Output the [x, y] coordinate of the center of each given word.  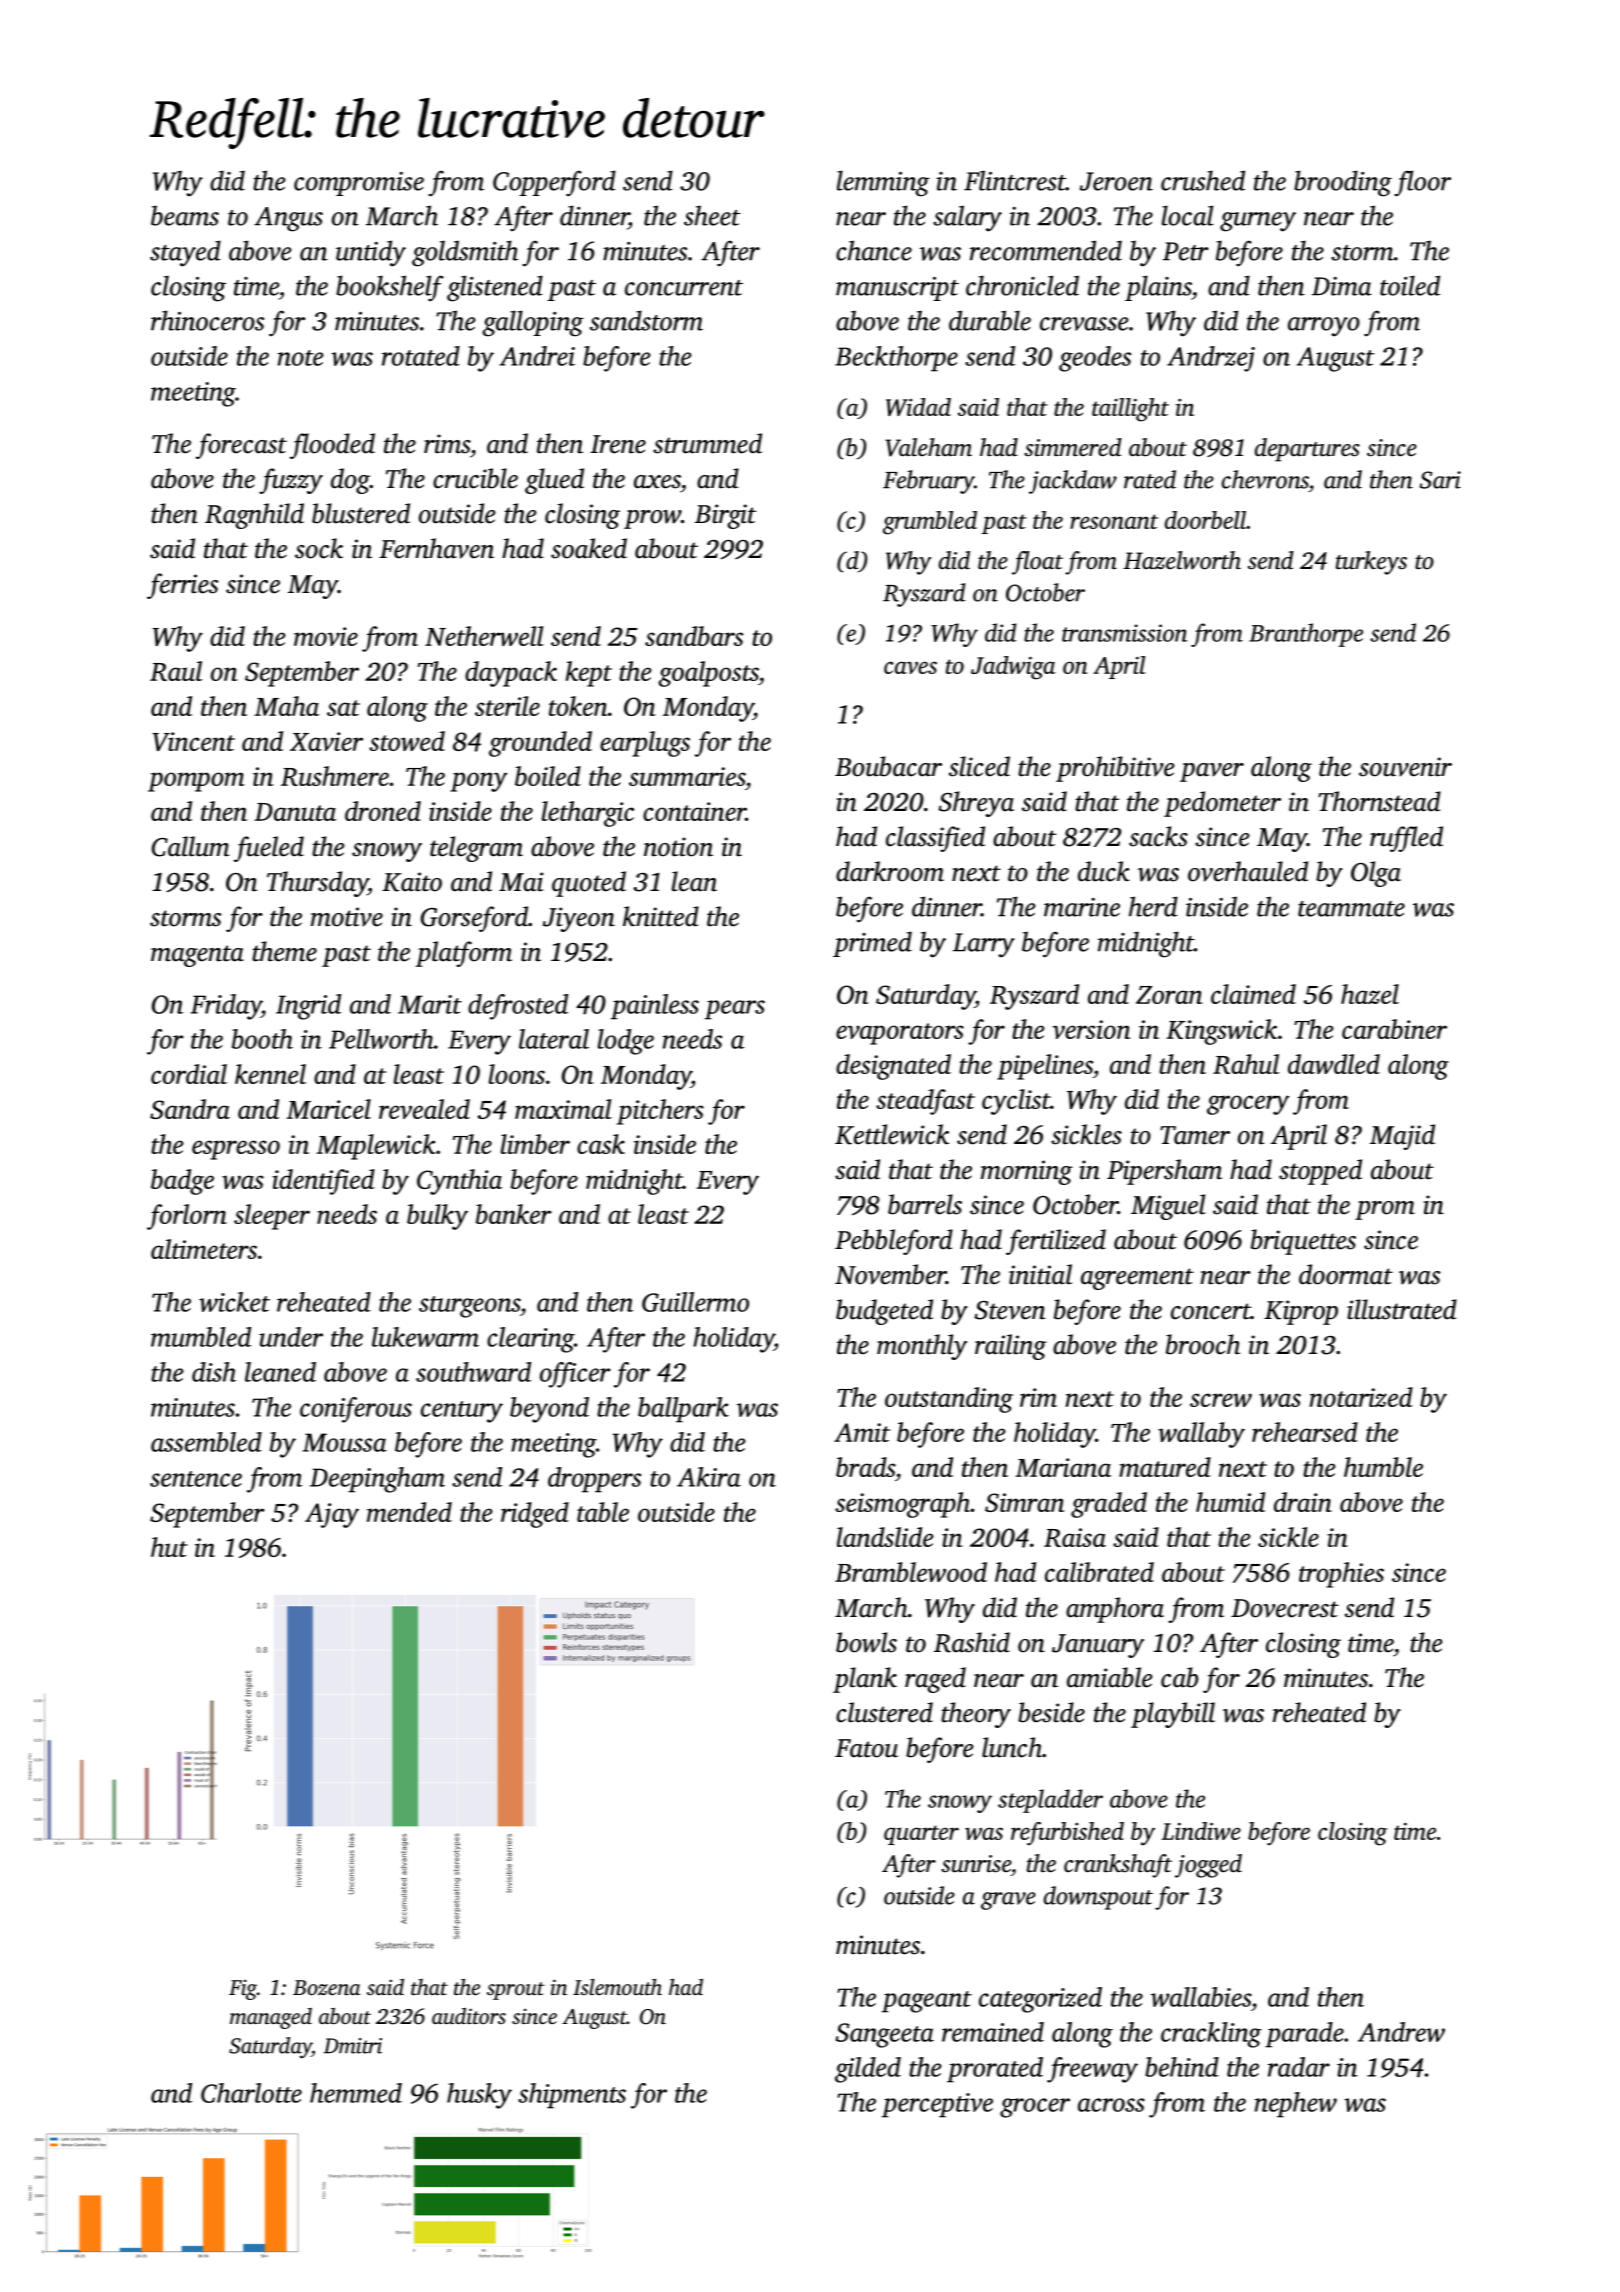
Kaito [412, 882]
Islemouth [617, 1987]
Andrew [1401, 2032]
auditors [469, 2016]
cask [601, 1144]
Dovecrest [1285, 1608]
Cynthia [459, 1182]
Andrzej [1211, 359]
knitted [661, 916]
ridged [535, 1515]
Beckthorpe [896, 359]
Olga [1376, 874]
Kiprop [1301, 1312]
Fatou [866, 1748]
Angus [288, 219]
